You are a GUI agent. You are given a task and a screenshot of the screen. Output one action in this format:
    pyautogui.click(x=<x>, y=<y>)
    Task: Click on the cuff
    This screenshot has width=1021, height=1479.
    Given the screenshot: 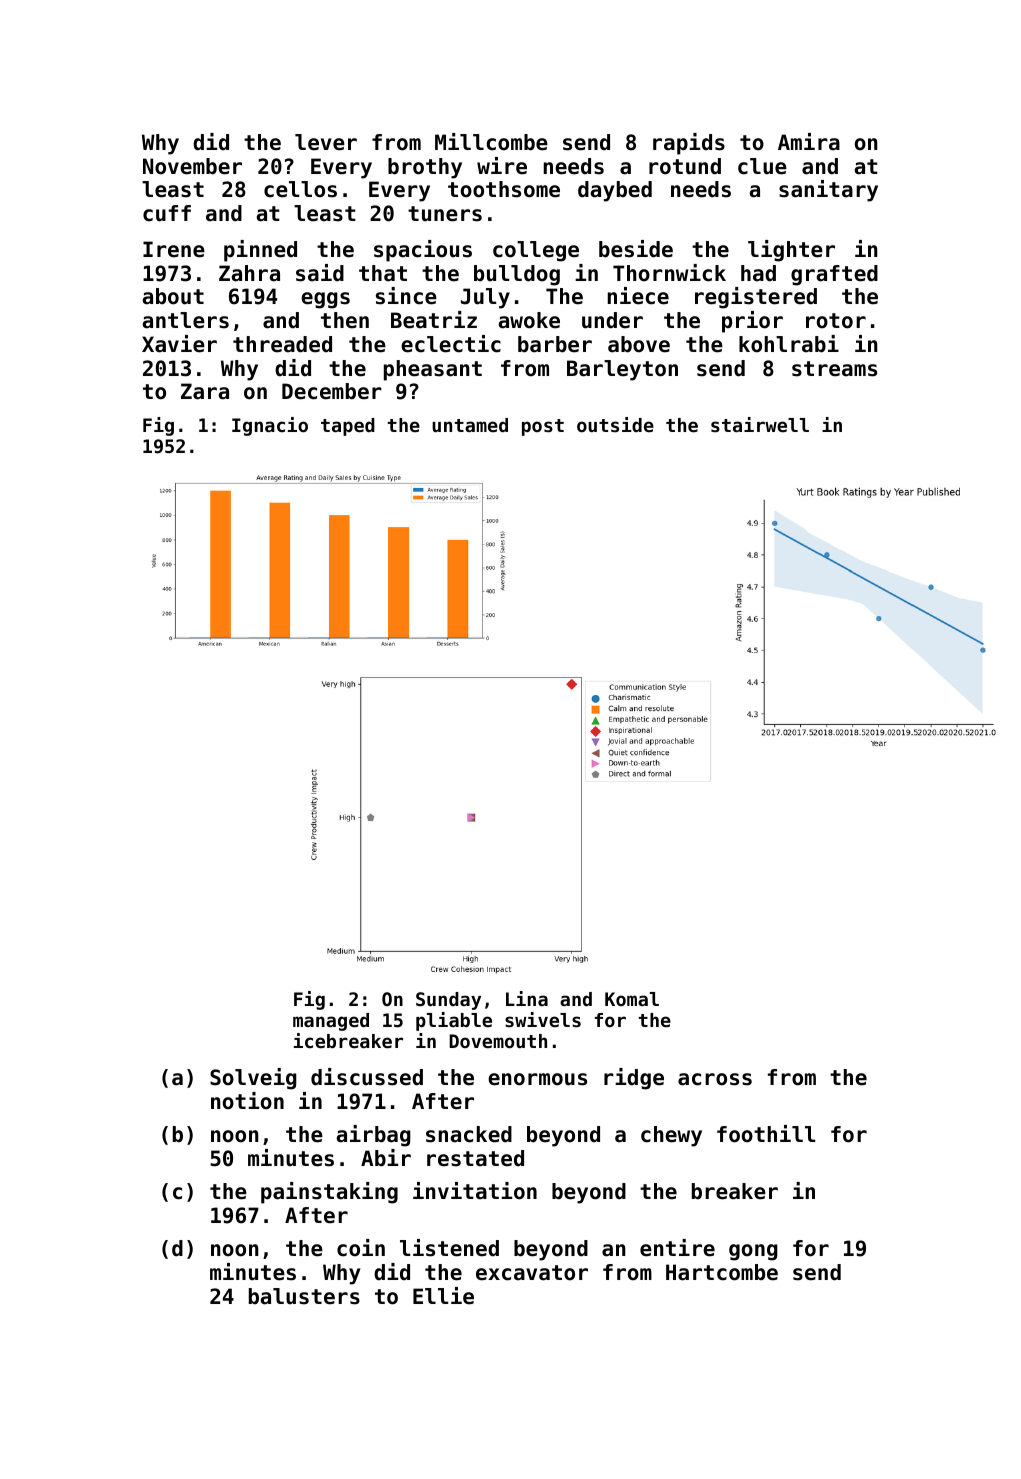 What is the action you would take?
    pyautogui.click(x=167, y=213)
